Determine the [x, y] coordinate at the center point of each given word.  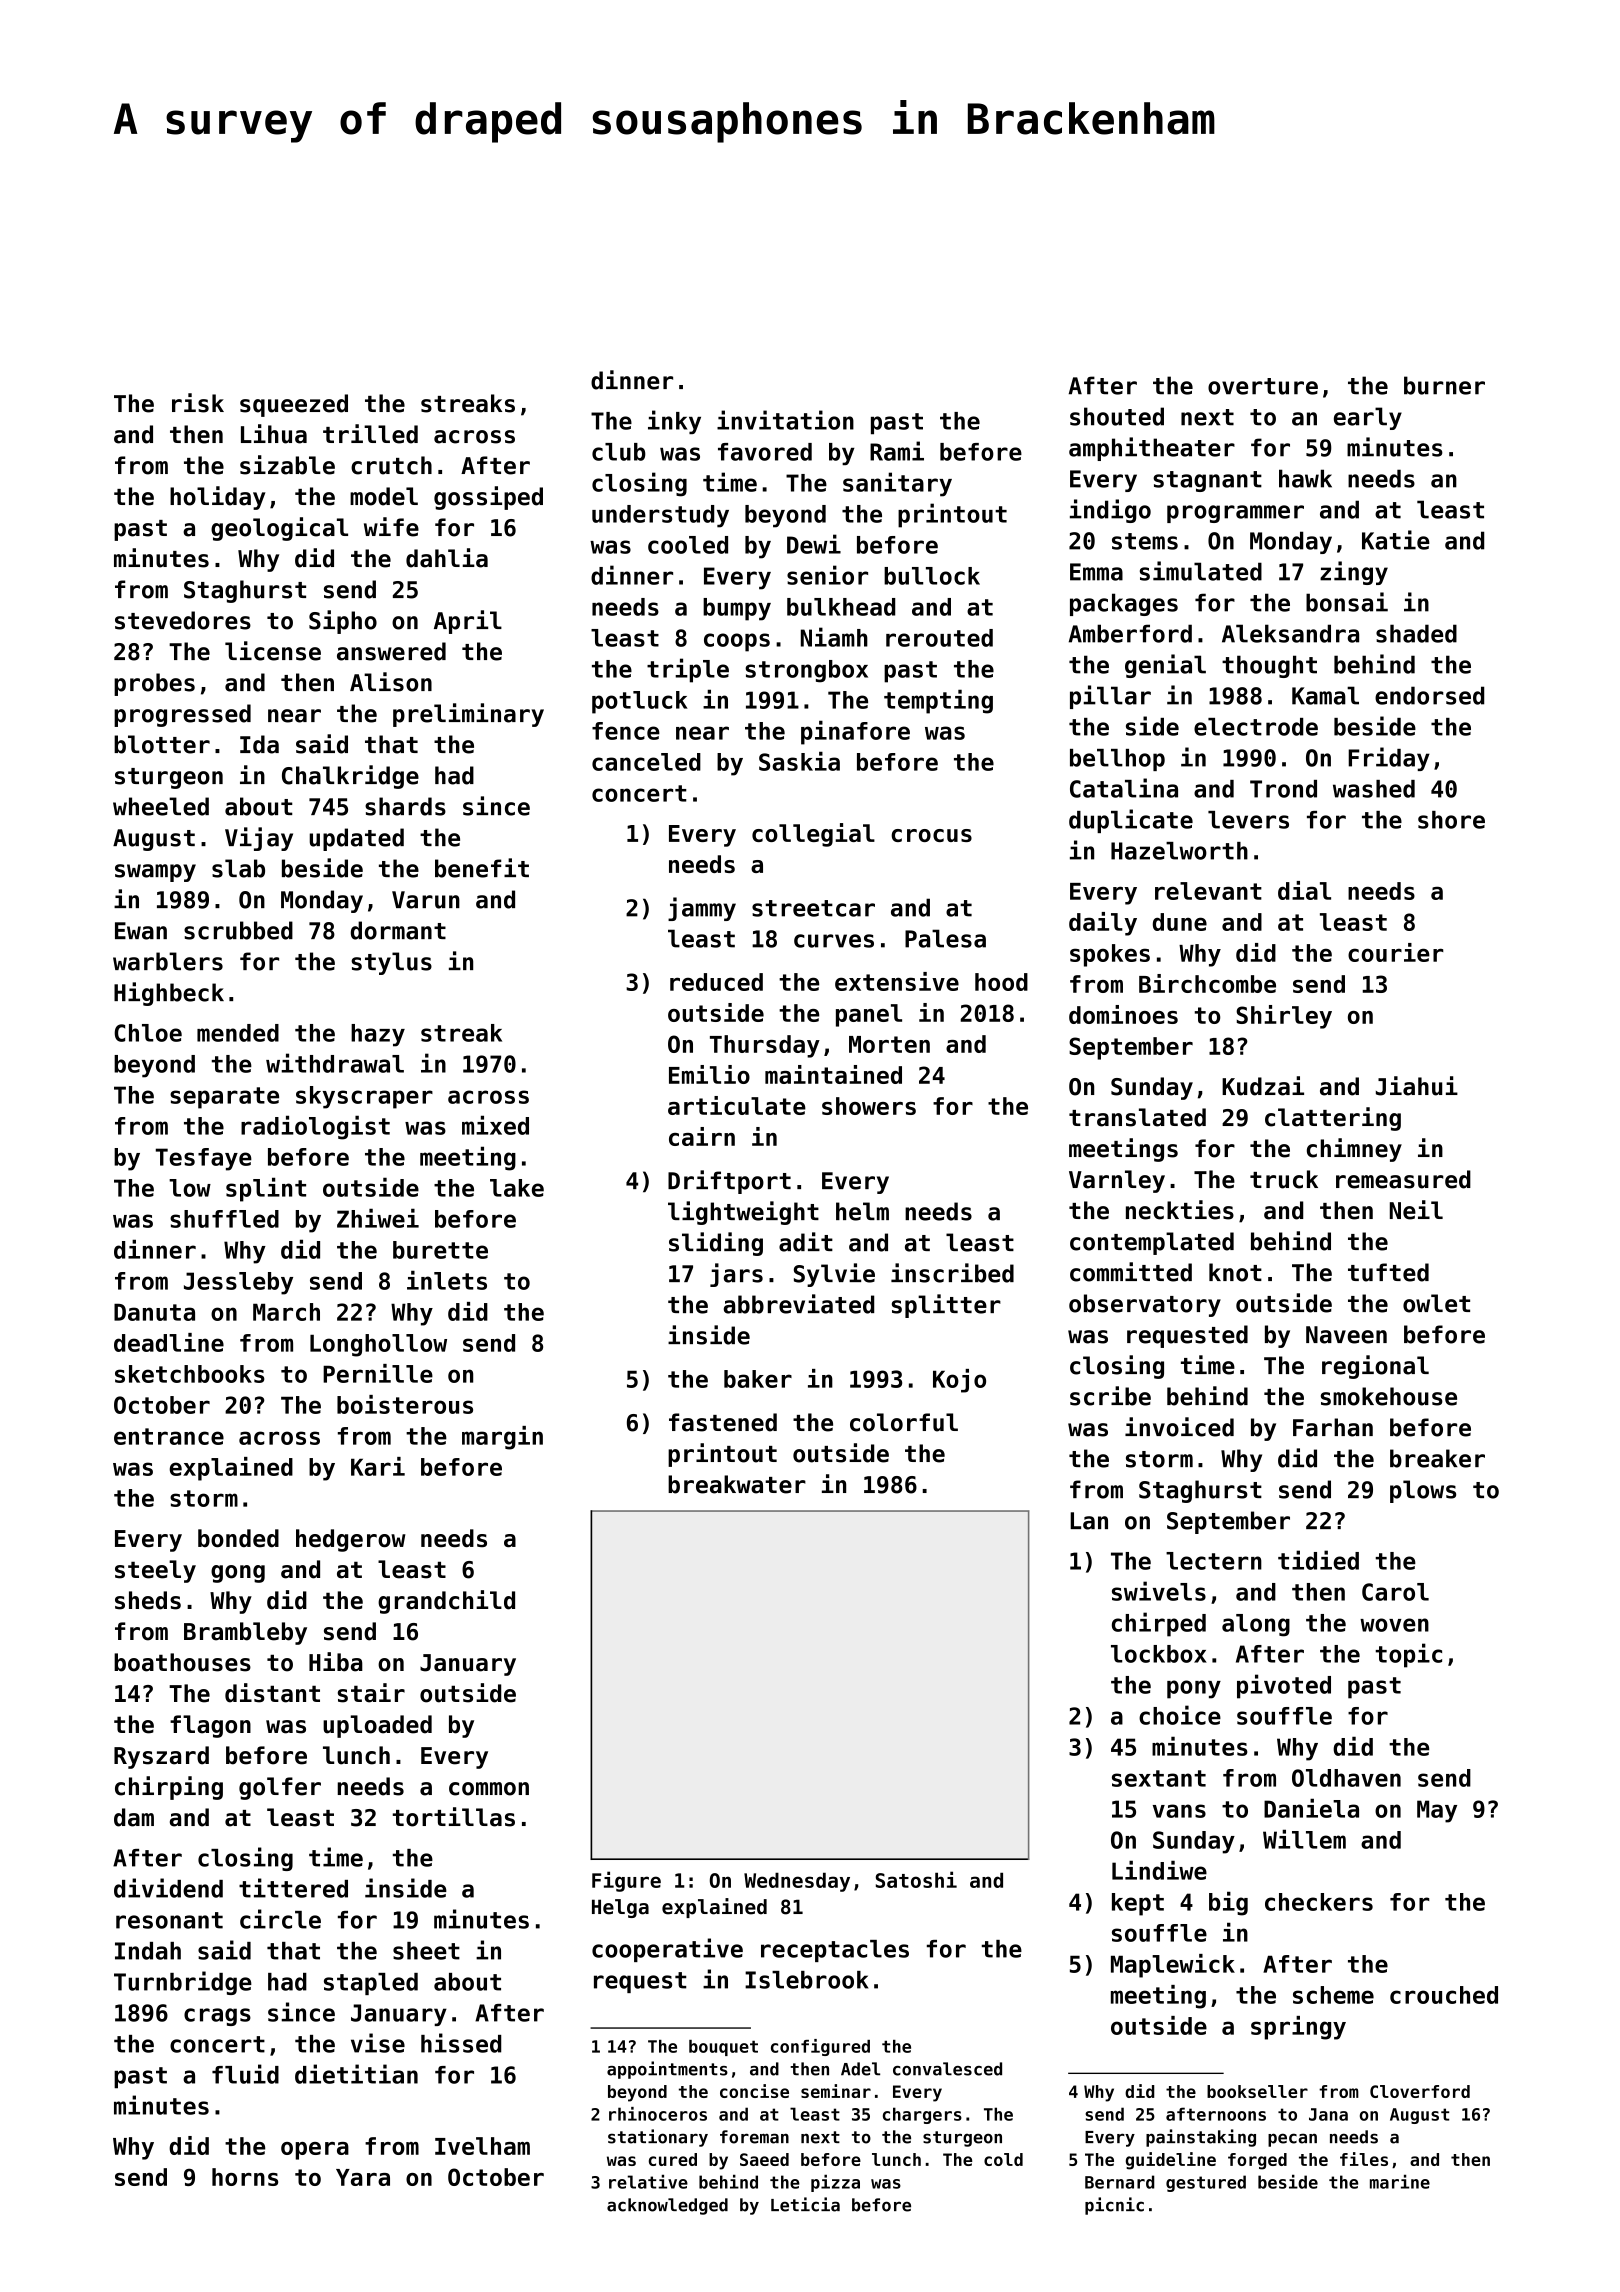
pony [1194, 1689]
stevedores [183, 620]
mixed [495, 1125]
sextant [1159, 1778]
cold [1003, 2159]
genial [1165, 666]
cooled [688, 545]
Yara [363, 2177]
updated [356, 839]
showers [869, 1106]
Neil [1416, 1210]
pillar [1110, 697]
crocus [931, 835]
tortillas [454, 1817]
